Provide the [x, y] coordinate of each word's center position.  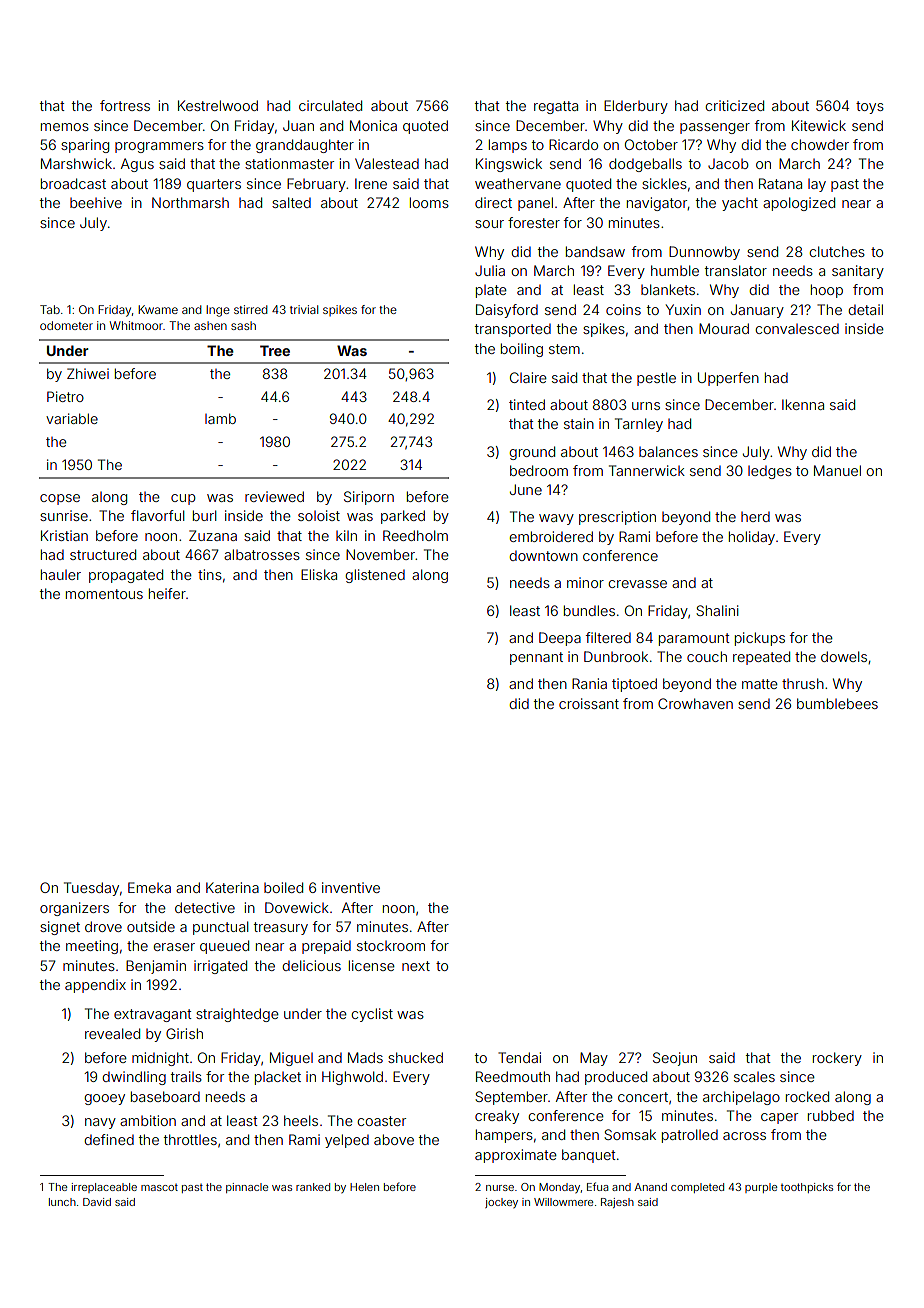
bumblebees [837, 703]
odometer [66, 325]
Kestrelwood [218, 105]
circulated [330, 105]
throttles [190, 1139]
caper [779, 1118]
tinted [527, 404]
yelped [347, 1141]
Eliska [319, 574]
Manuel [837, 470]
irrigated [220, 967]
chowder [820, 144]
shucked [415, 1057]
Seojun [675, 1059]
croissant [589, 703]
